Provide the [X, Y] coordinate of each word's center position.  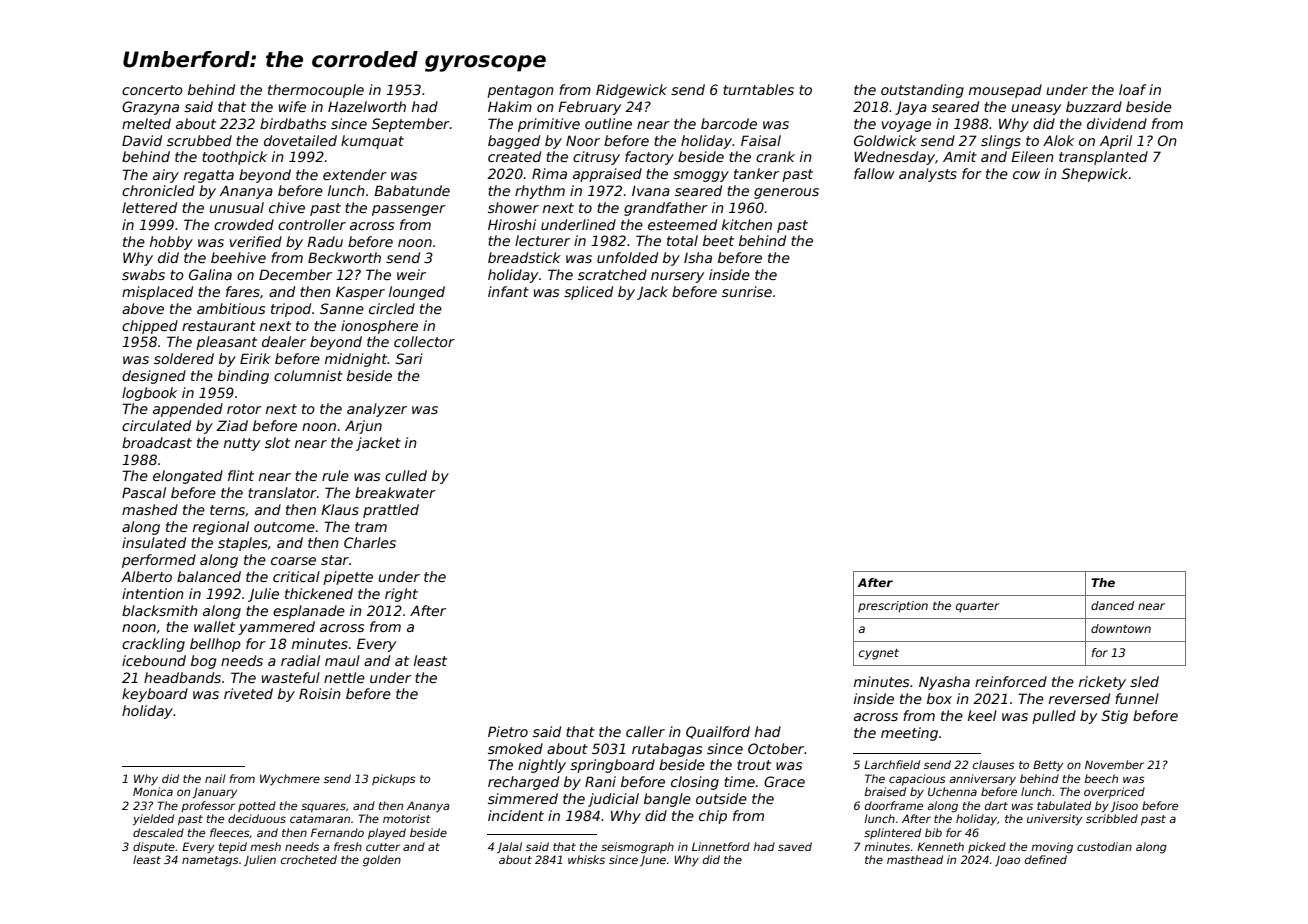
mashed [150, 509]
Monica [153, 791]
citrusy [596, 158]
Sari [409, 358]
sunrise [747, 291]
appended [188, 410]
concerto [152, 90]
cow [1026, 175]
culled [406, 475]
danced [1112, 605]
